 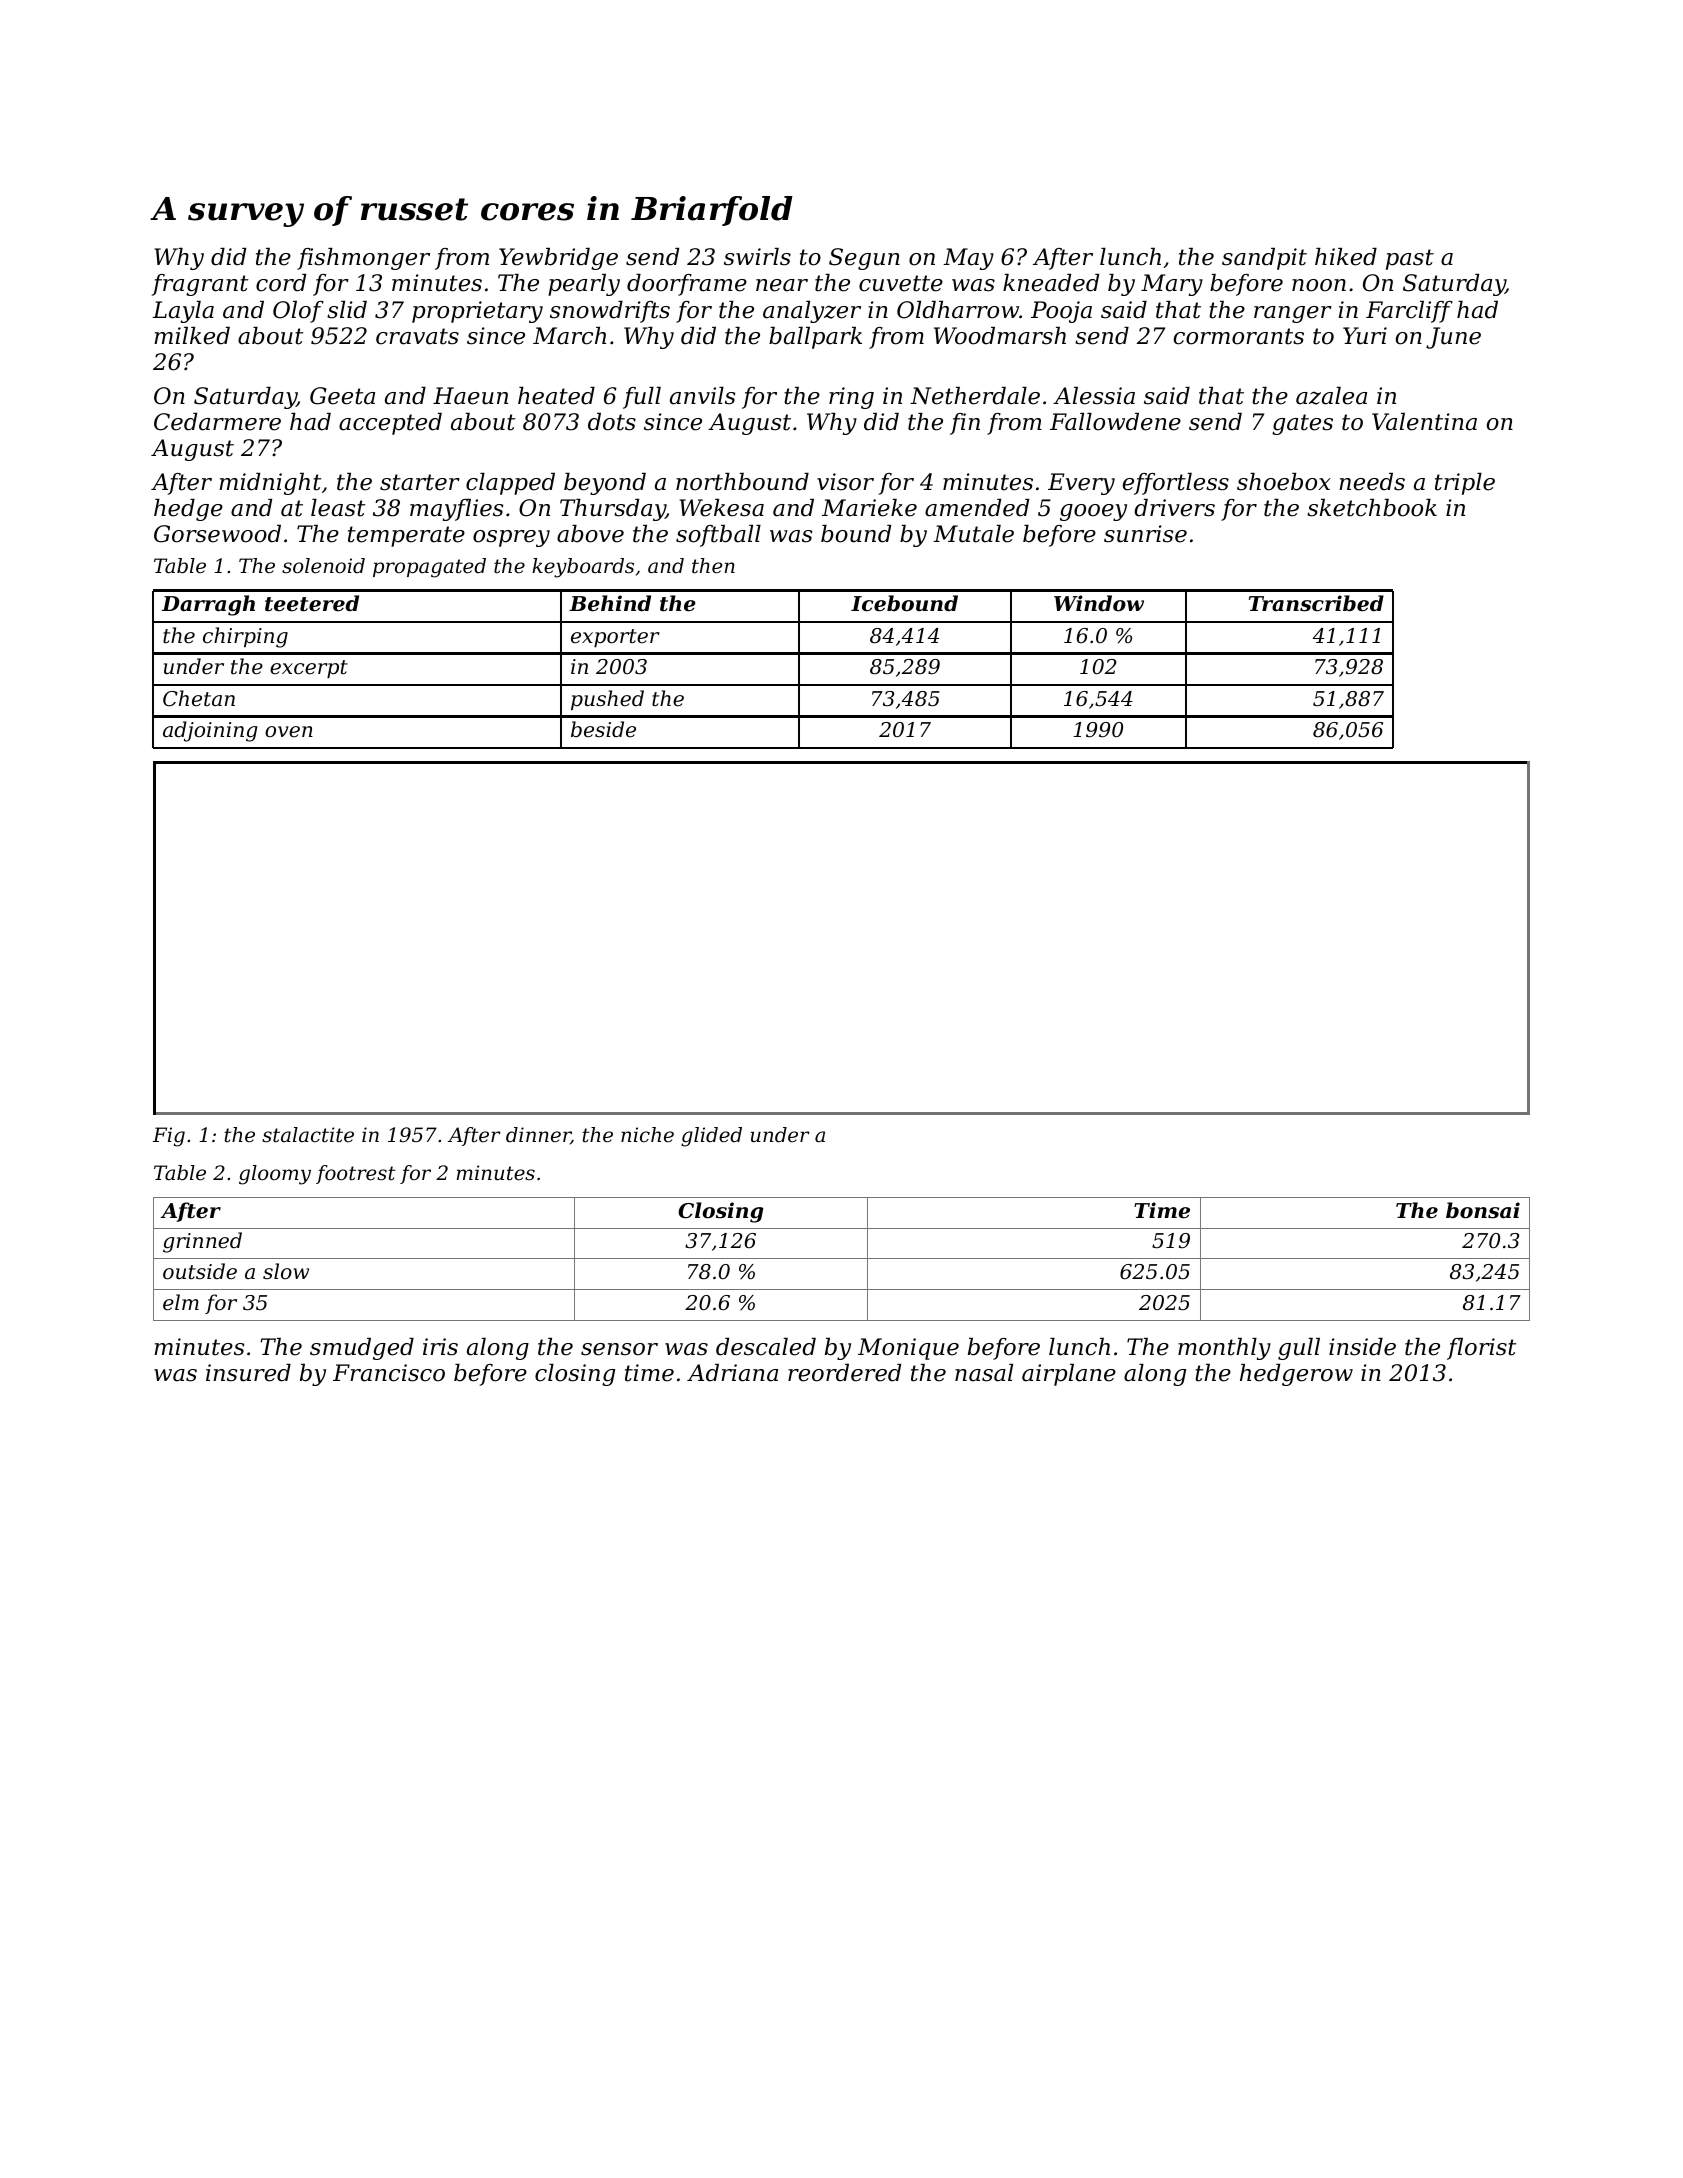 What do you see at coordinates (342, 396) in the image?
I see `Geeta` at bounding box center [342, 396].
